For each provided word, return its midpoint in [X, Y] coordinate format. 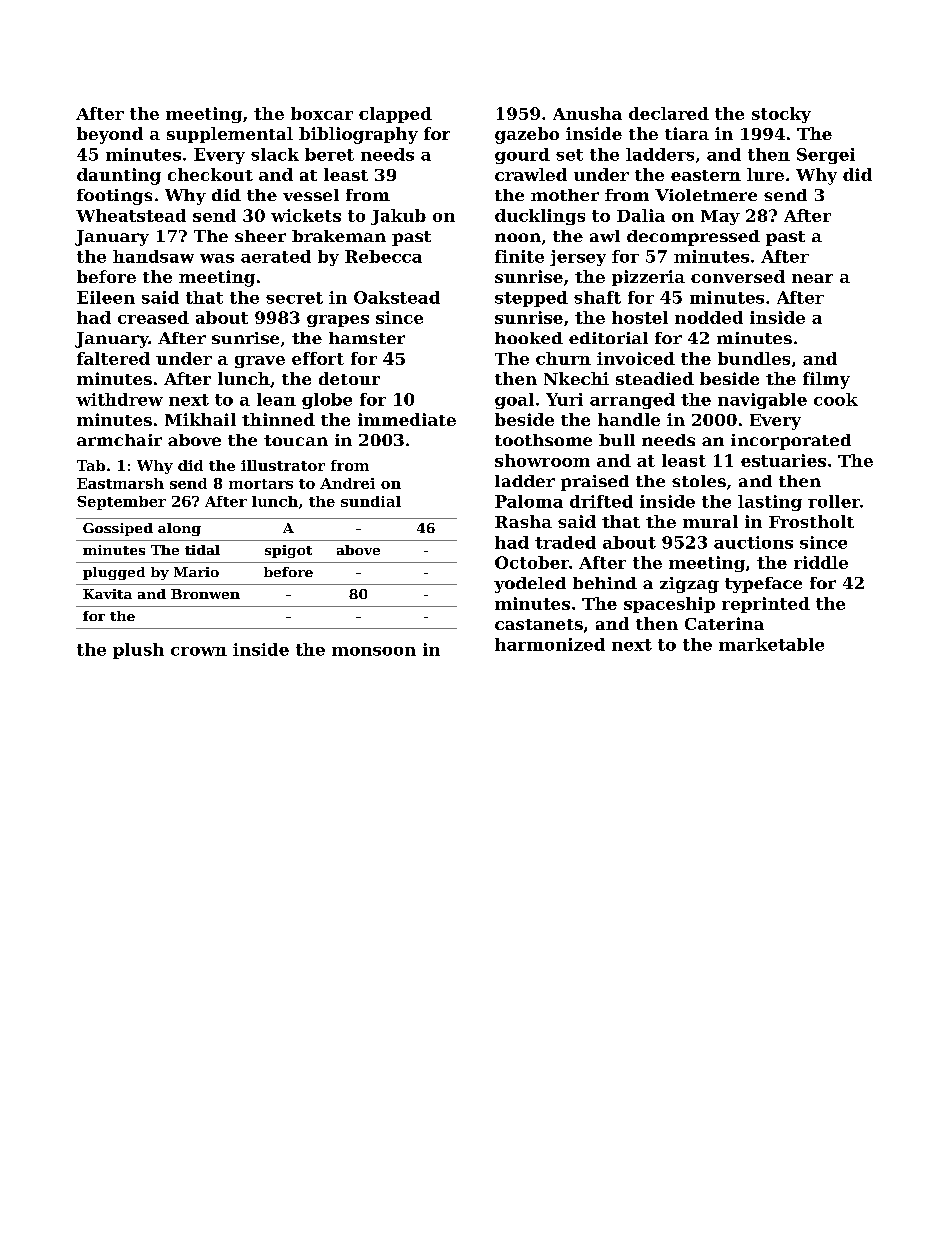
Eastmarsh [120, 483]
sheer [260, 236]
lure [765, 174]
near [812, 278]
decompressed [693, 238]
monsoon [374, 651]
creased [153, 317]
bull [617, 440]
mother [565, 195]
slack [275, 154]
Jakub [398, 217]
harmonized [550, 644]
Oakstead [397, 297]
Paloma [529, 501]
